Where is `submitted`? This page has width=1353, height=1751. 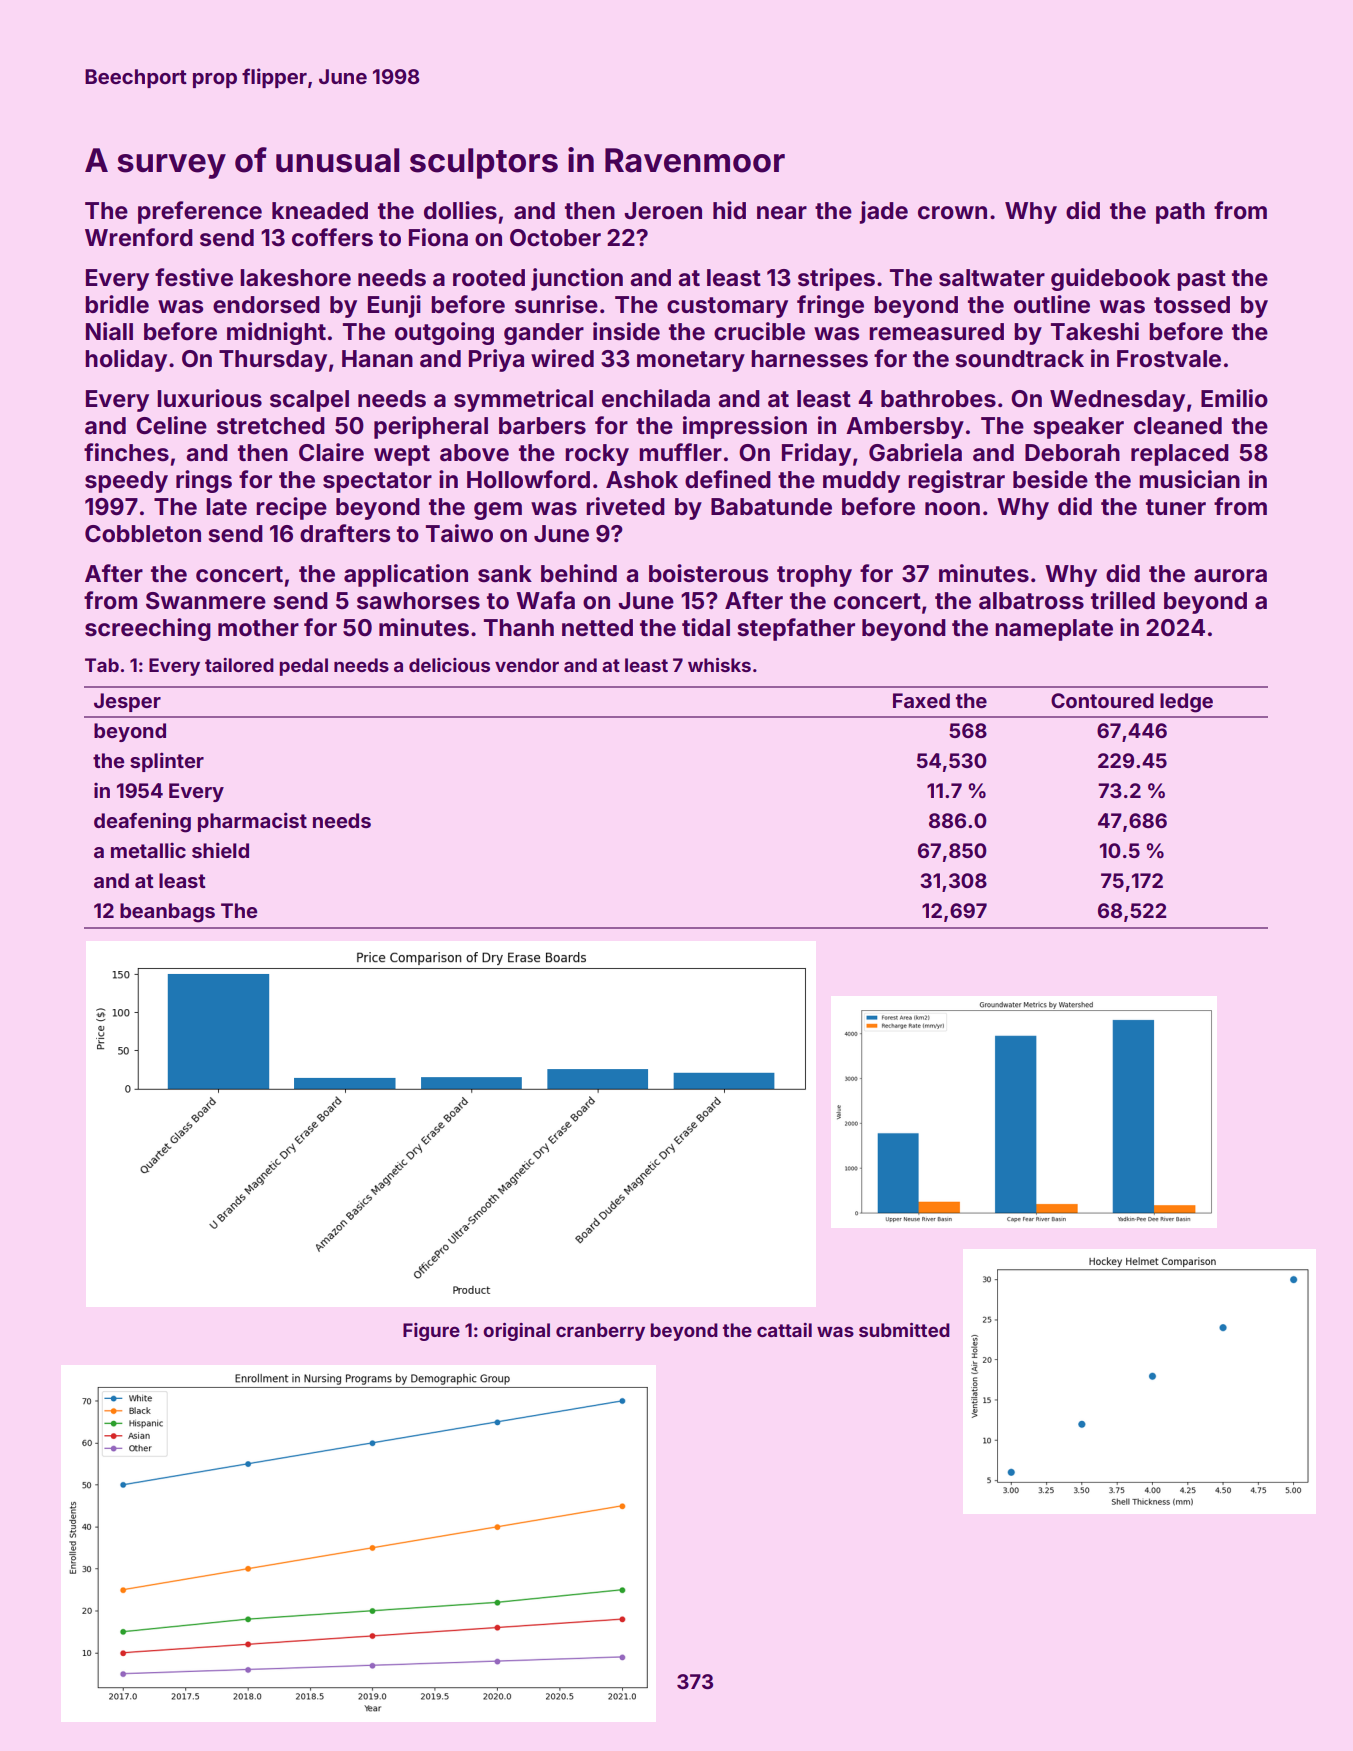 submitted is located at coordinates (904, 1330).
